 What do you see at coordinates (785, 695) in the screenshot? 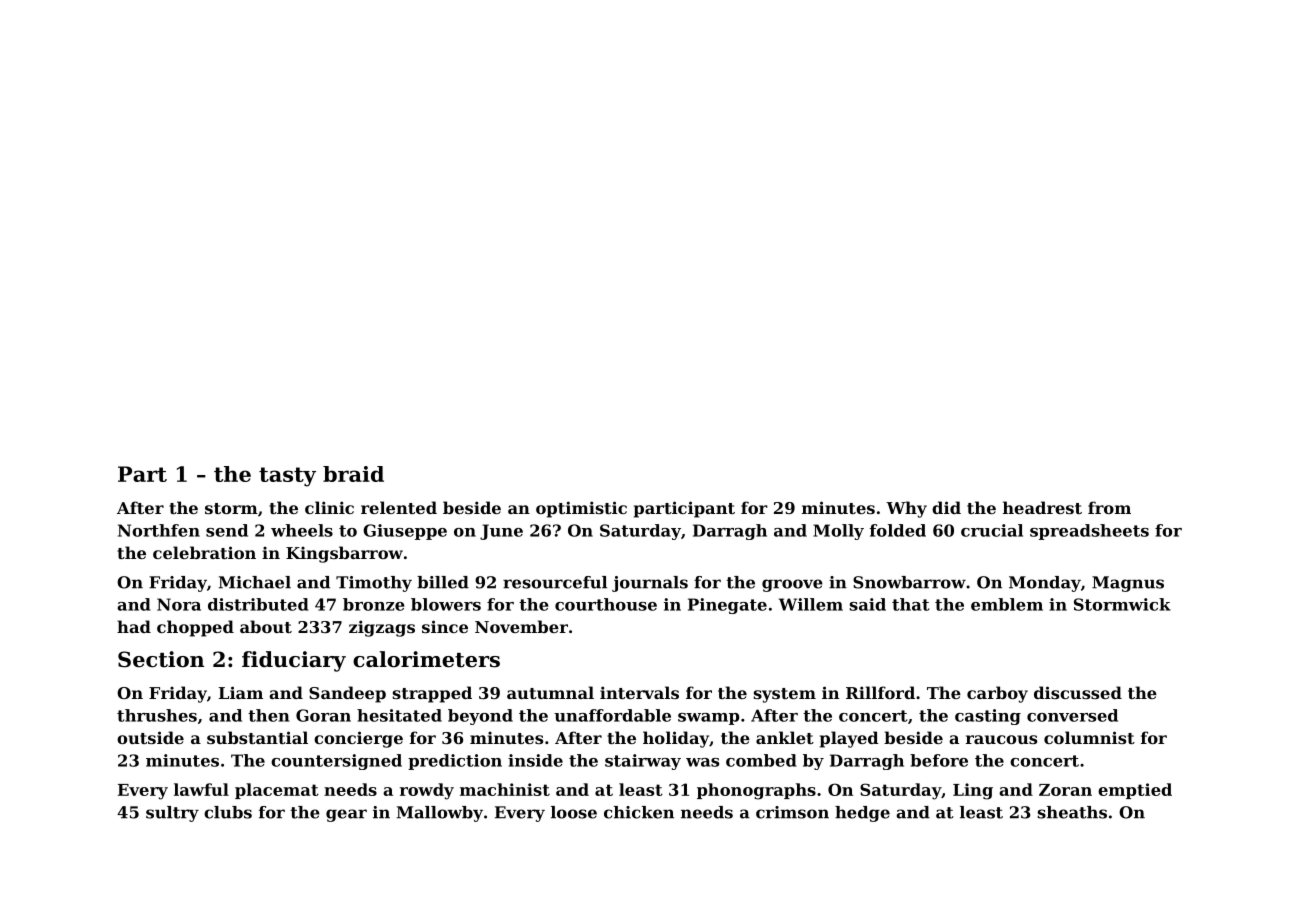
I see `system` at bounding box center [785, 695].
